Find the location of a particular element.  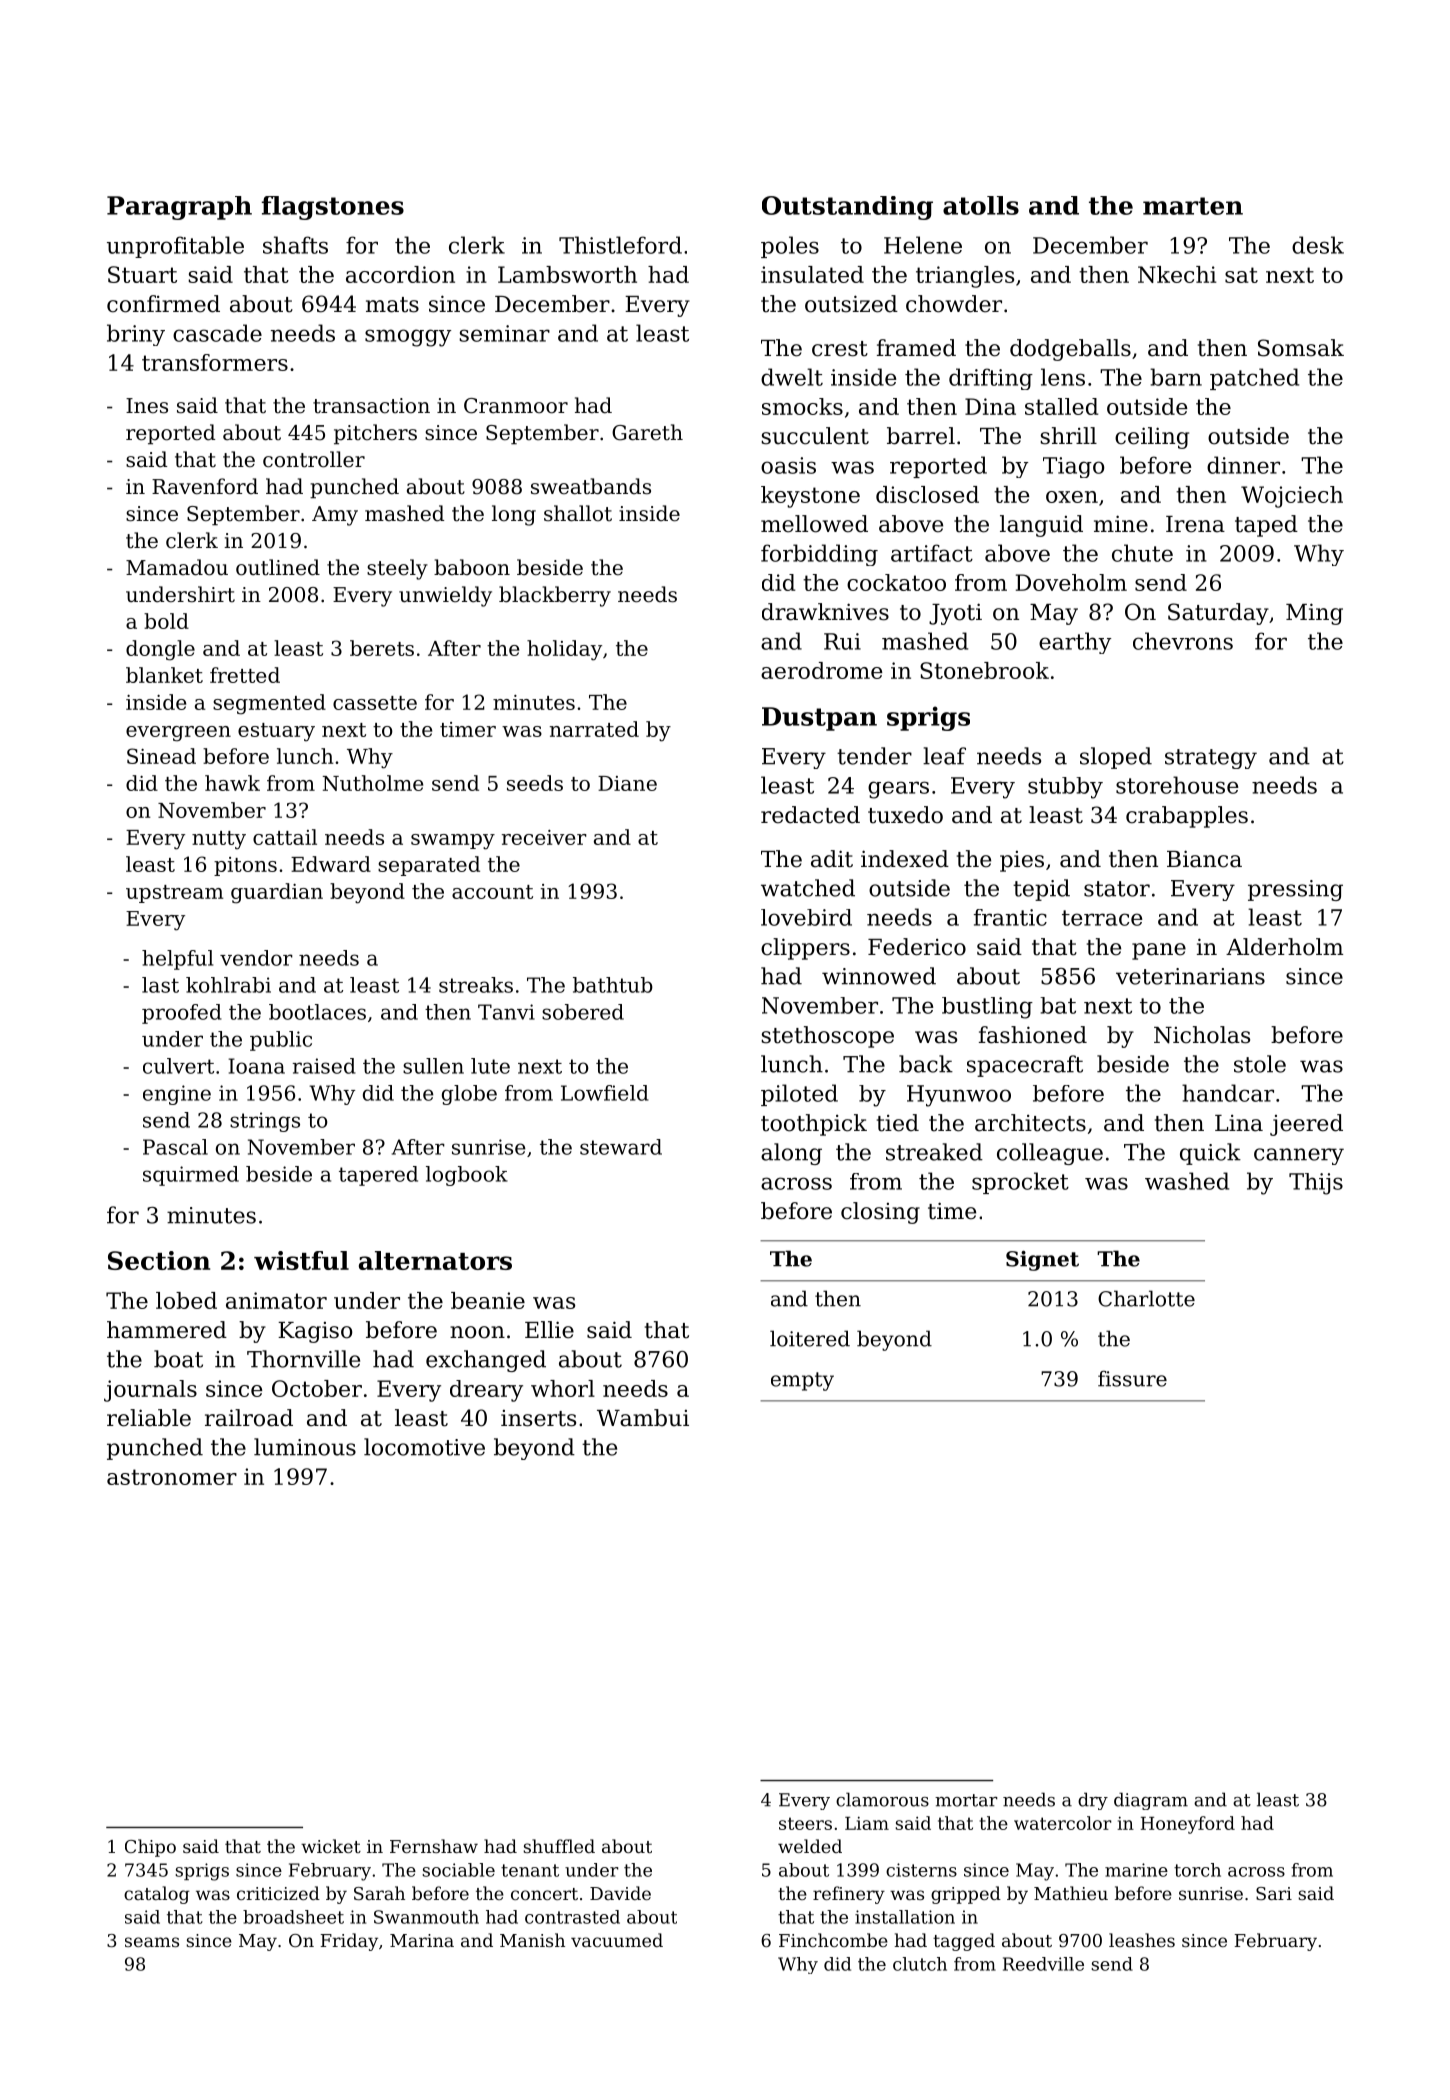

poles is located at coordinates (790, 247).
